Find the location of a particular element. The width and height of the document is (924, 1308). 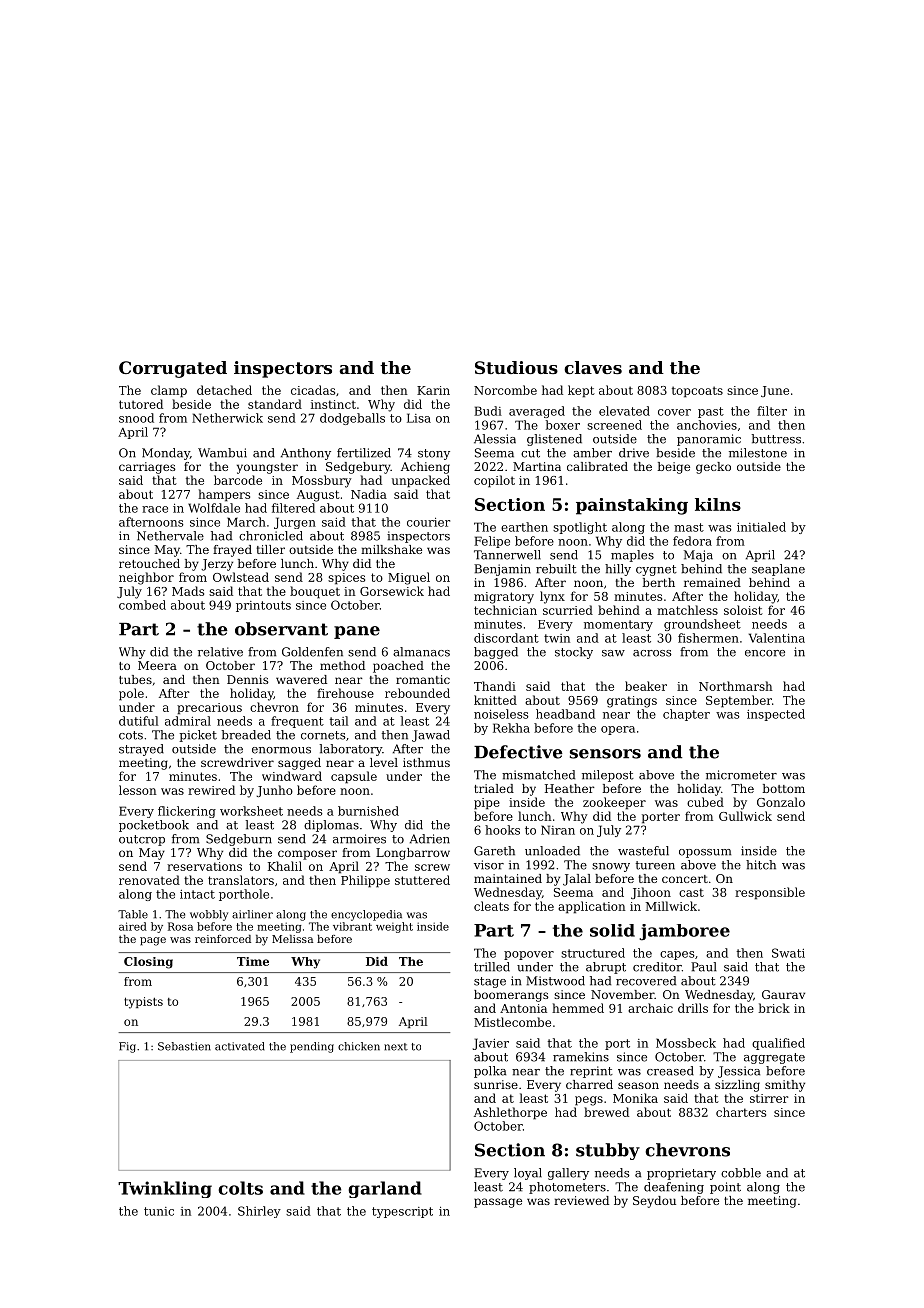

hemmed is located at coordinates (578, 1008).
